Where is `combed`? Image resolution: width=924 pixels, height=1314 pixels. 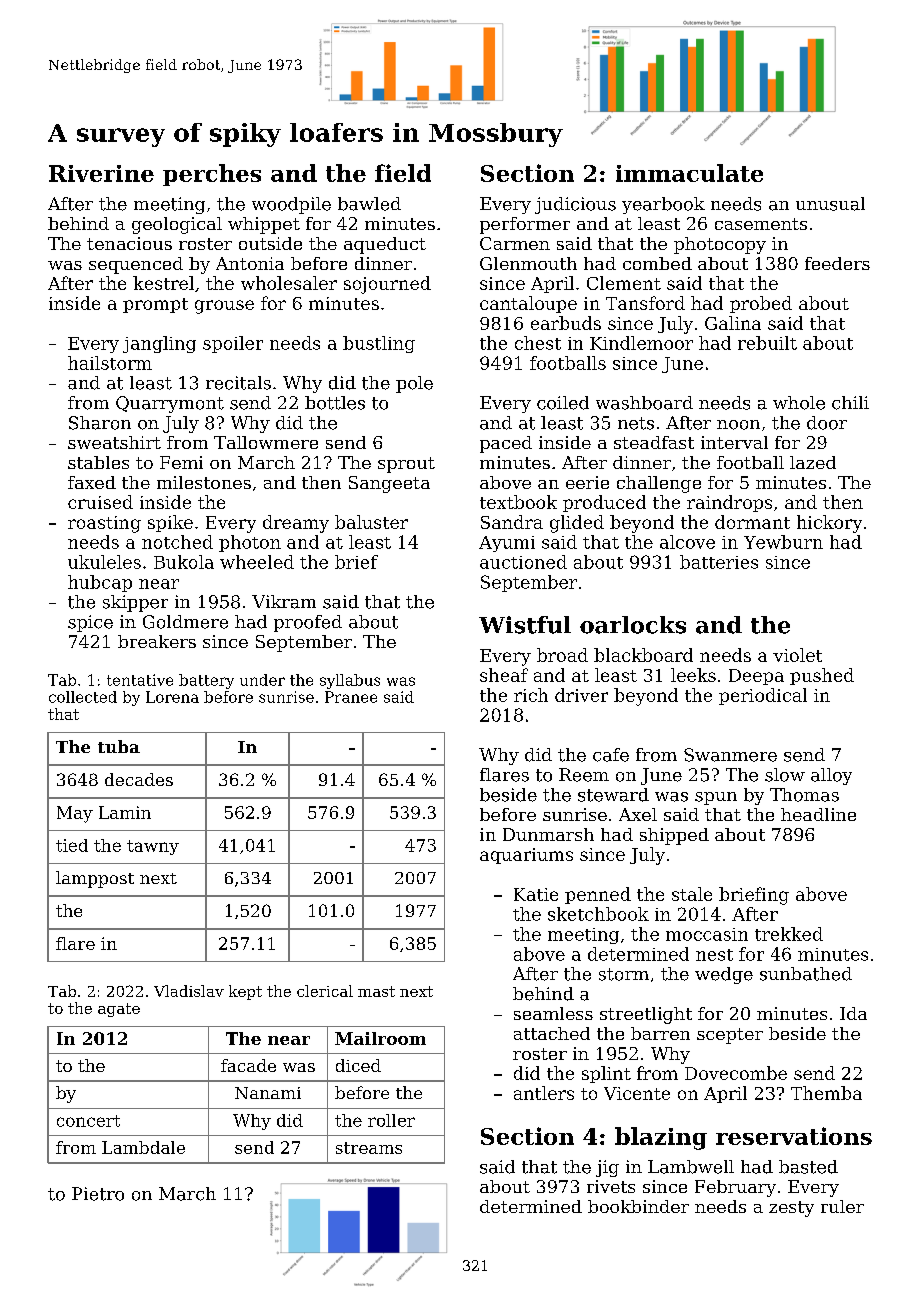 combed is located at coordinates (657, 263).
